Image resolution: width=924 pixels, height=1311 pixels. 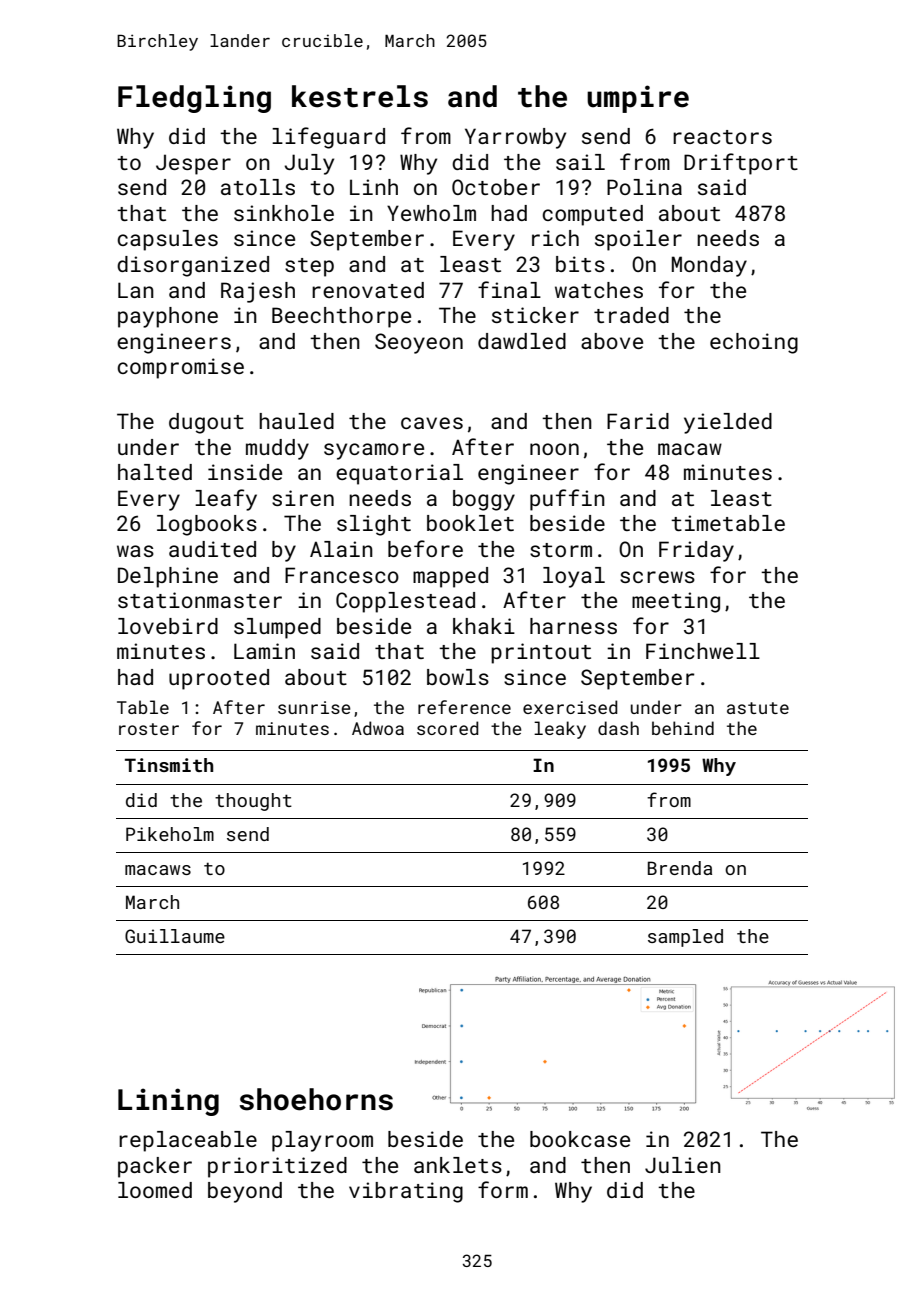 I want to click on payphone, so click(x=168, y=317).
